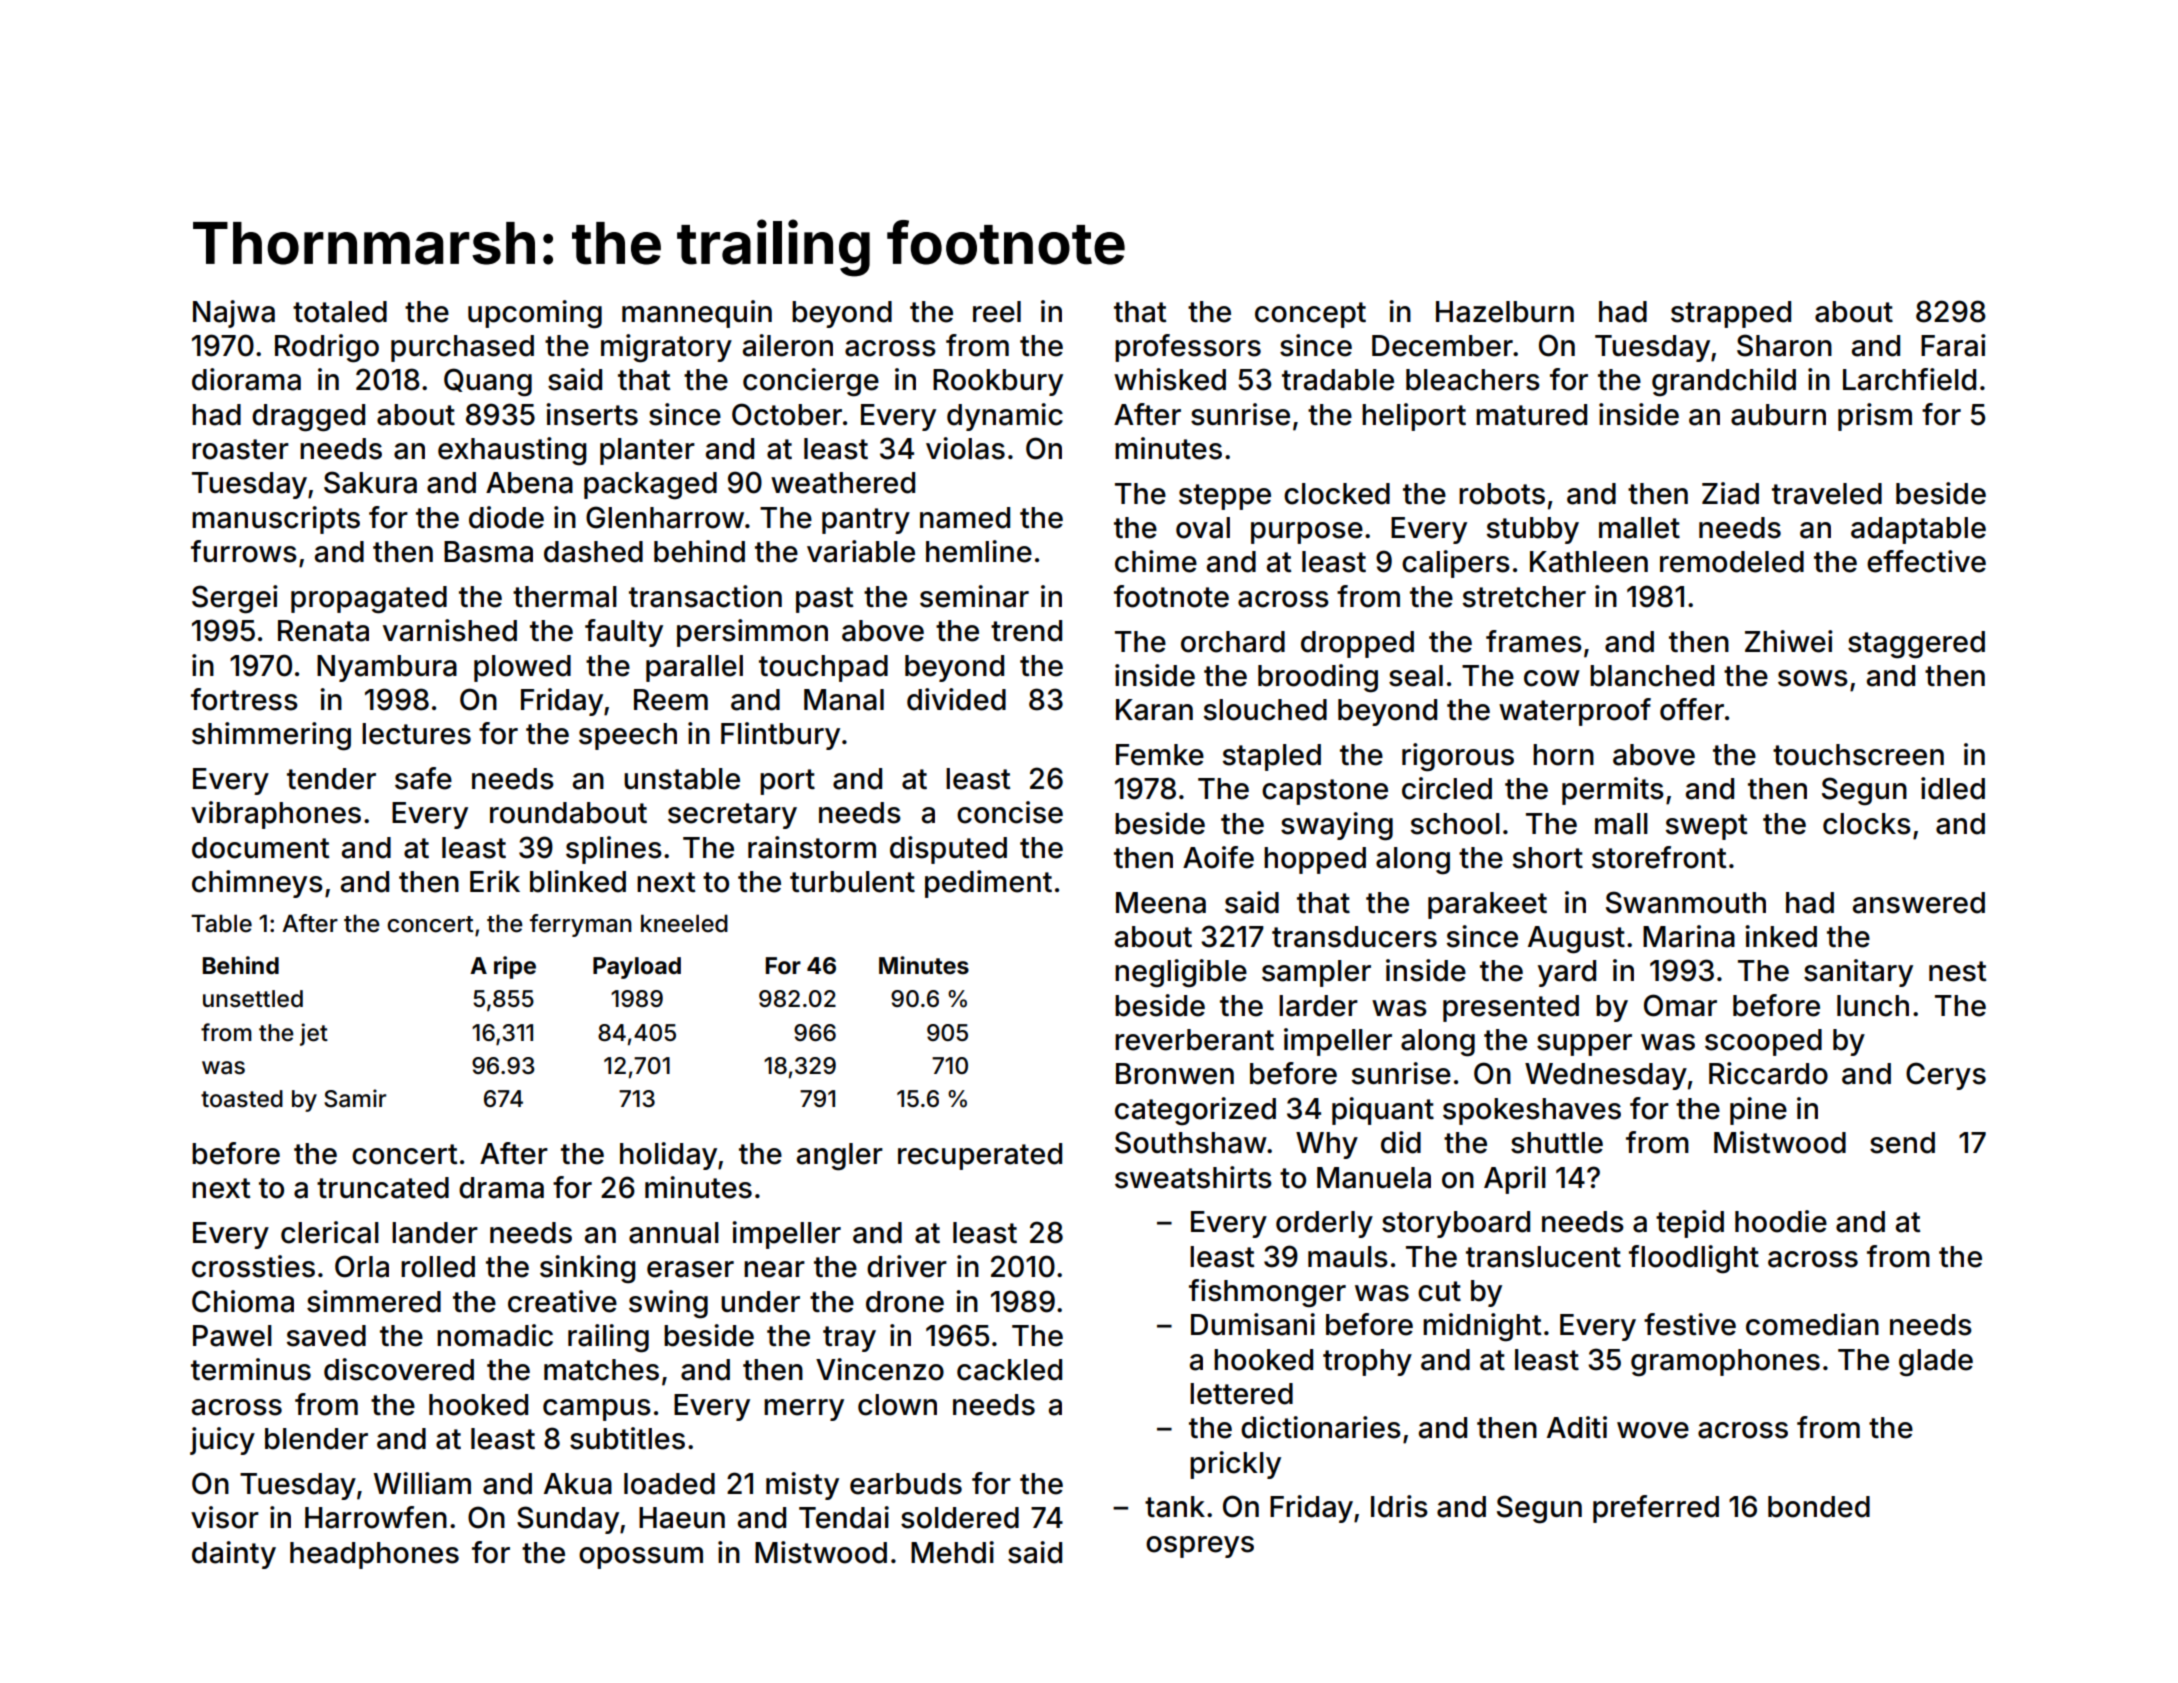  I want to click on Erik, so click(495, 881).
